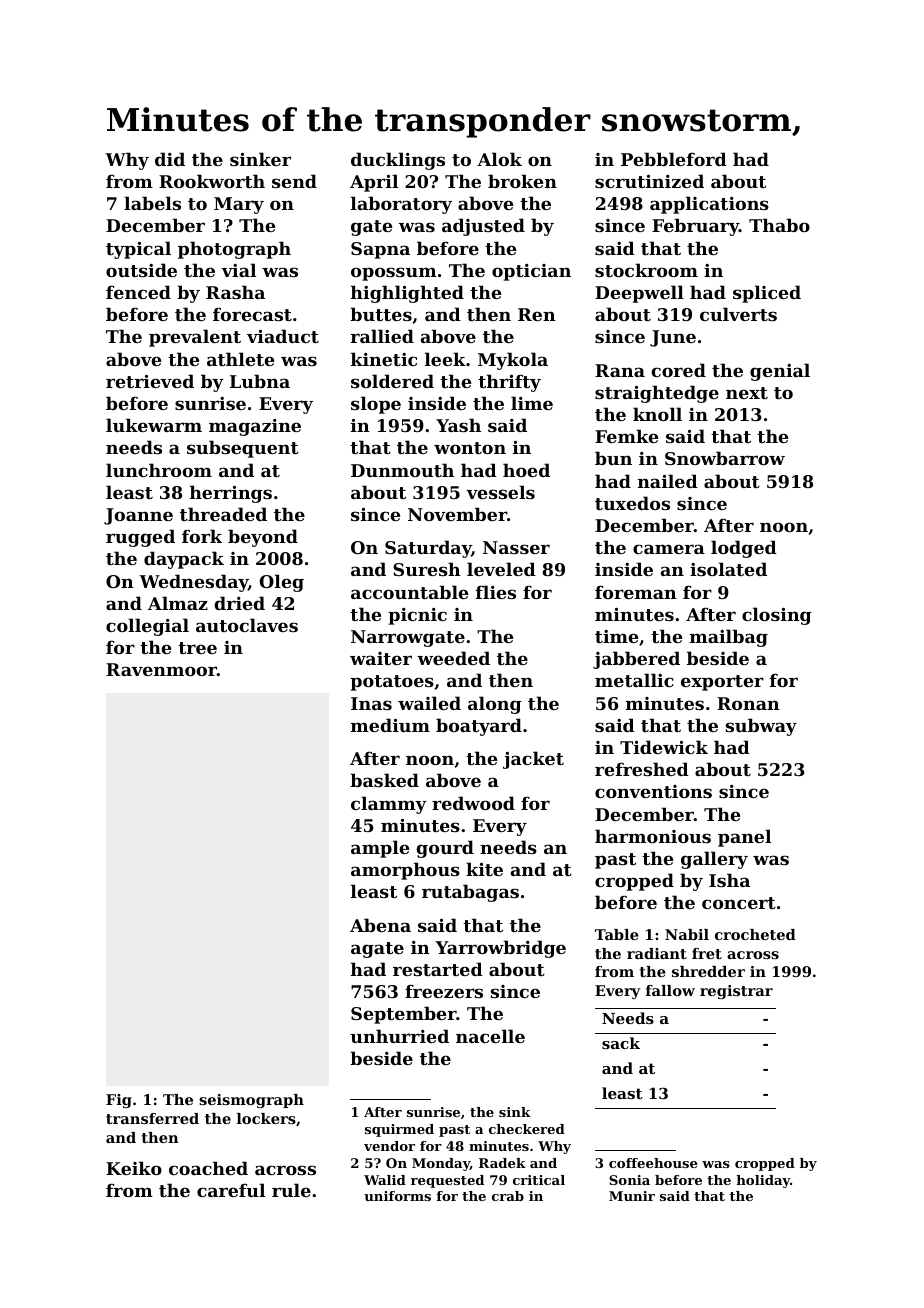 This screenshot has width=924, height=1308. I want to click on athlete, so click(240, 359).
